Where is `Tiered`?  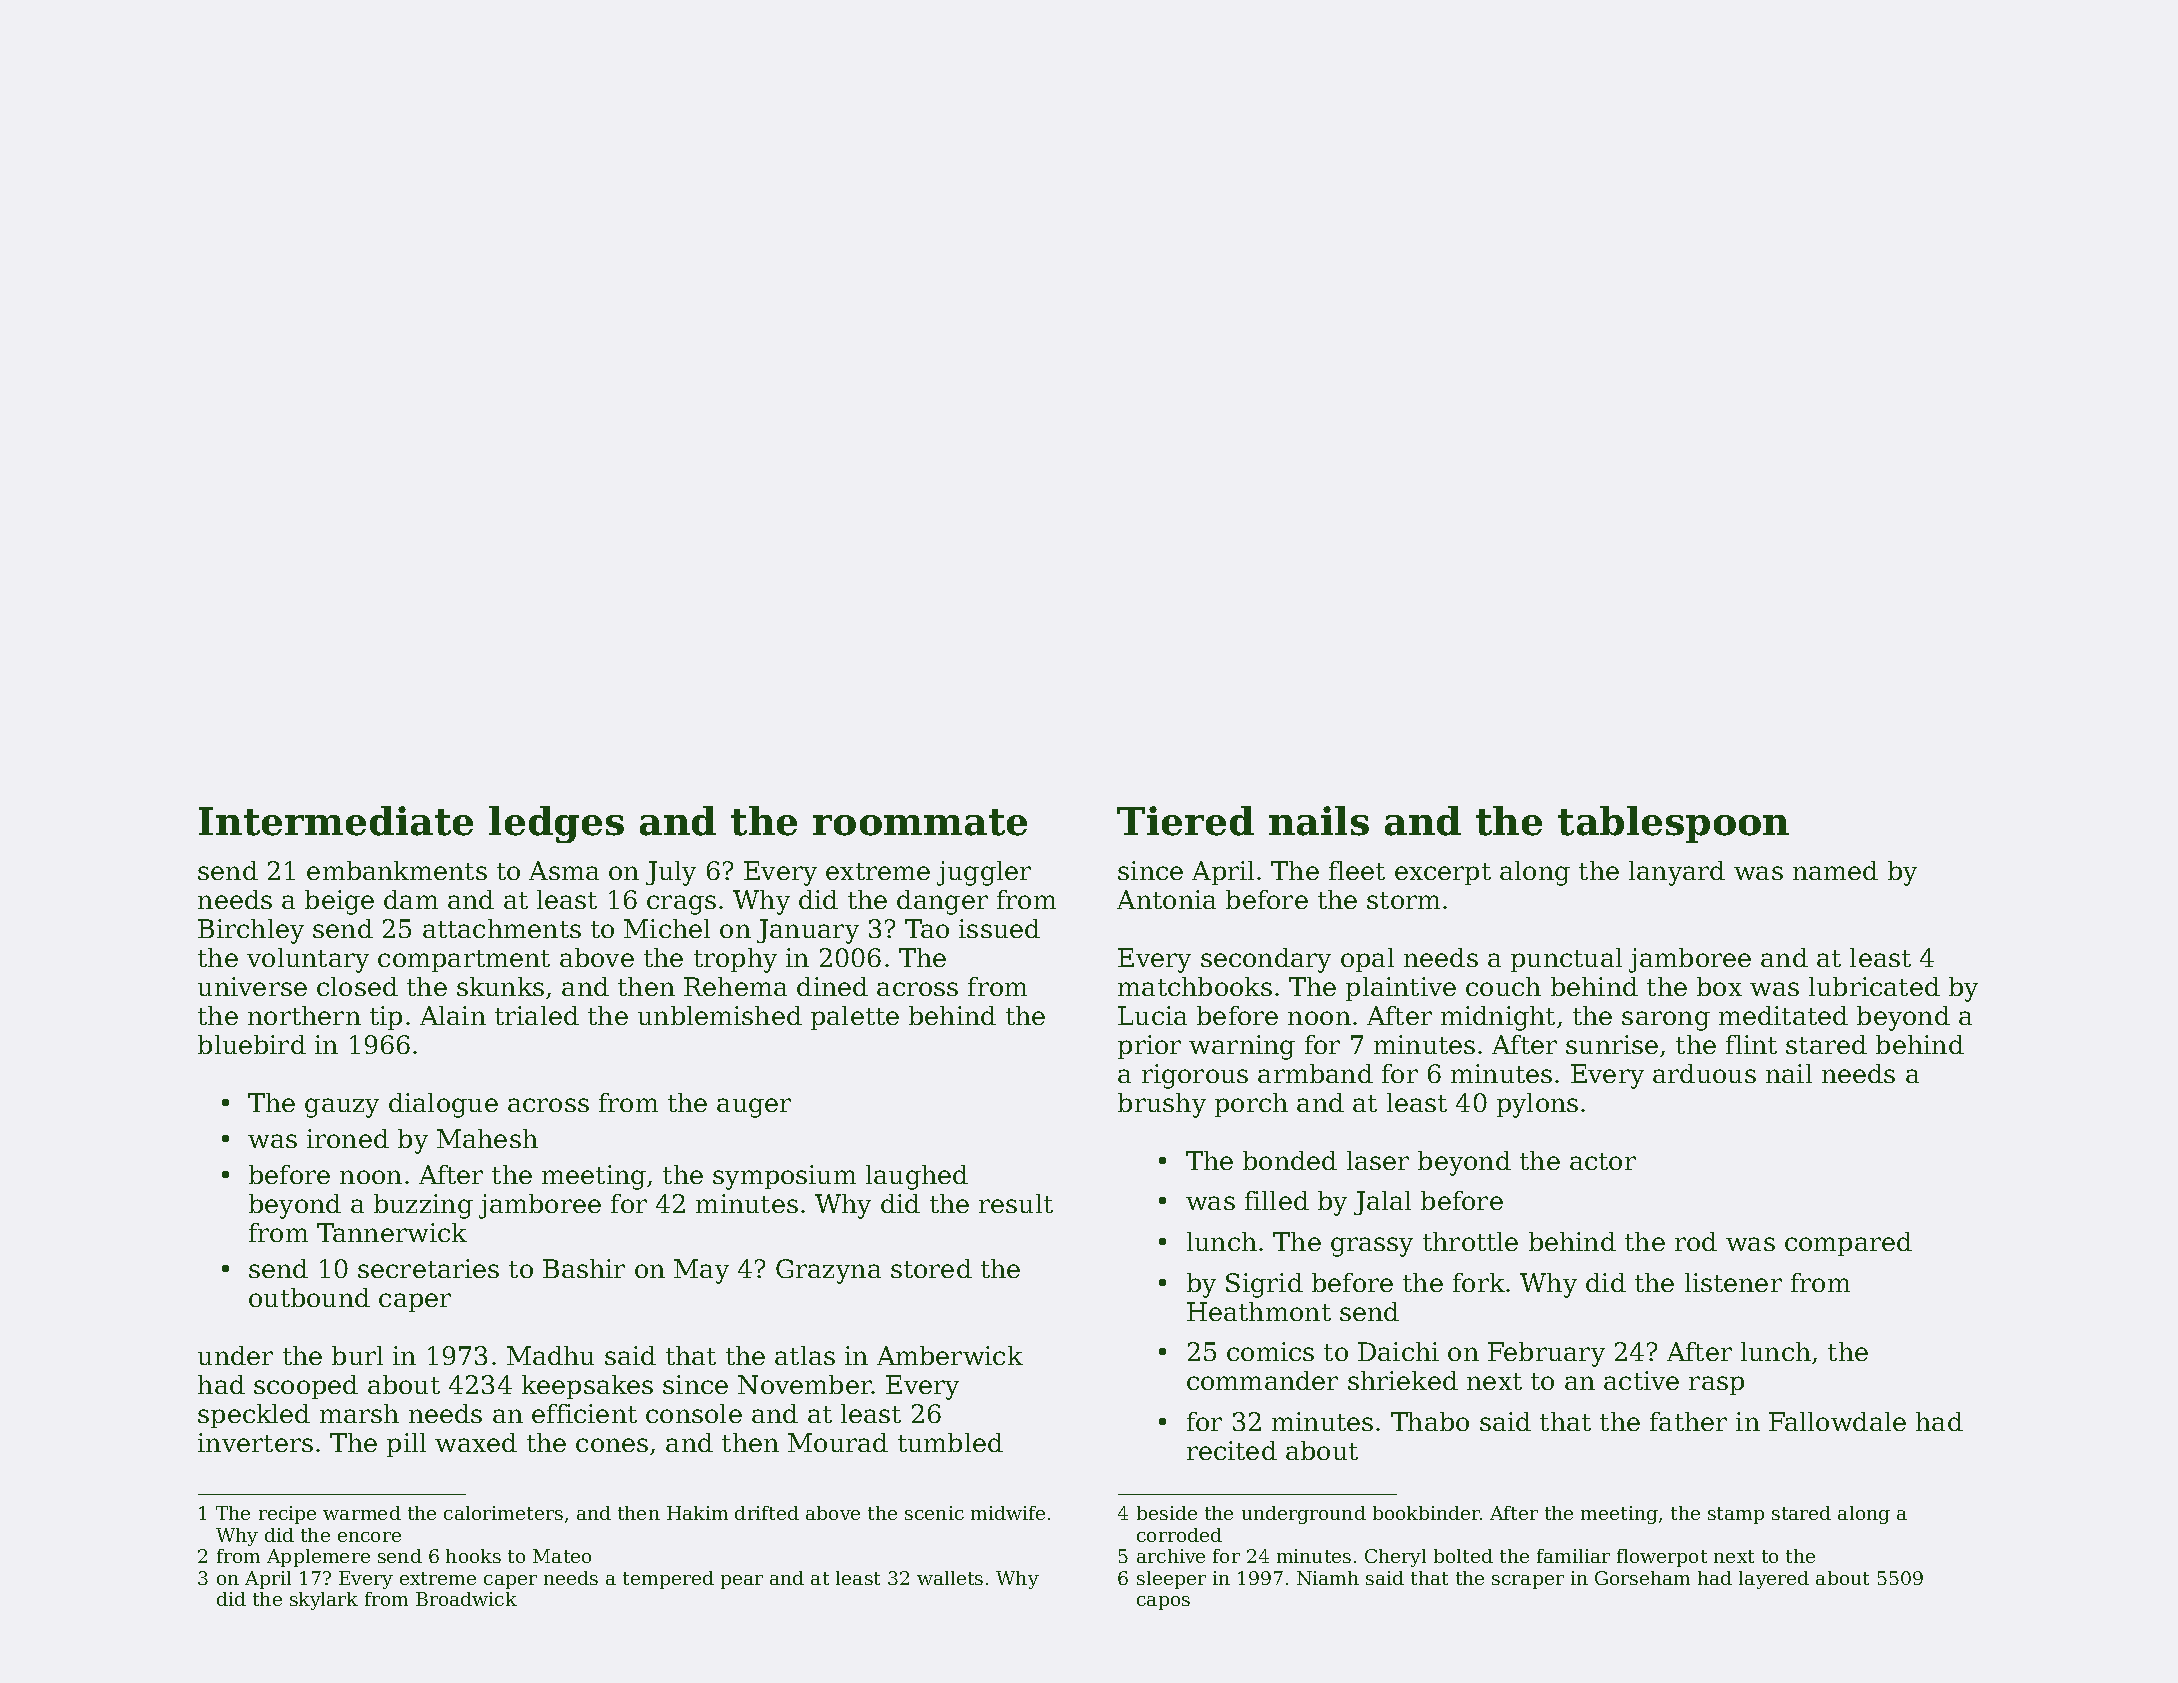 Tiered is located at coordinates (1185, 821).
